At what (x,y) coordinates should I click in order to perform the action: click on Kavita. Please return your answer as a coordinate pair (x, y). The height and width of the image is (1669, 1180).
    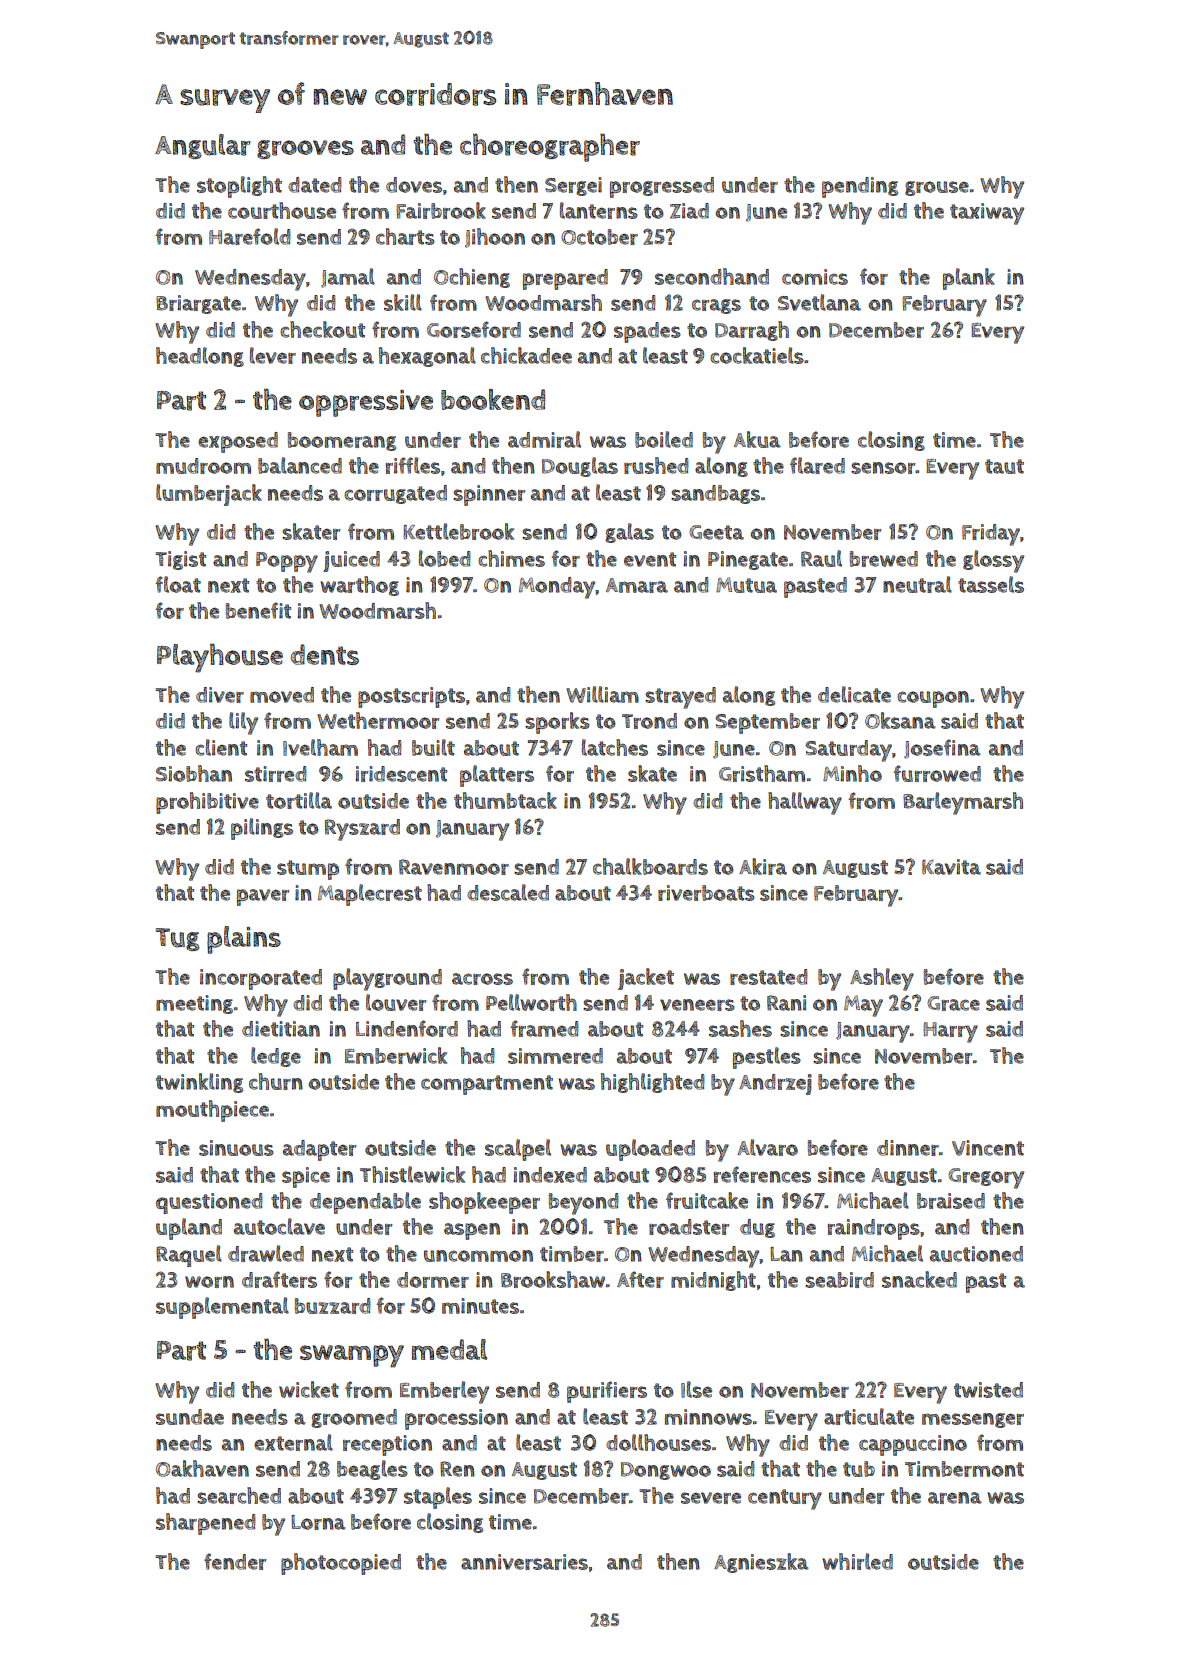
    Looking at the image, I should click on (951, 867).
